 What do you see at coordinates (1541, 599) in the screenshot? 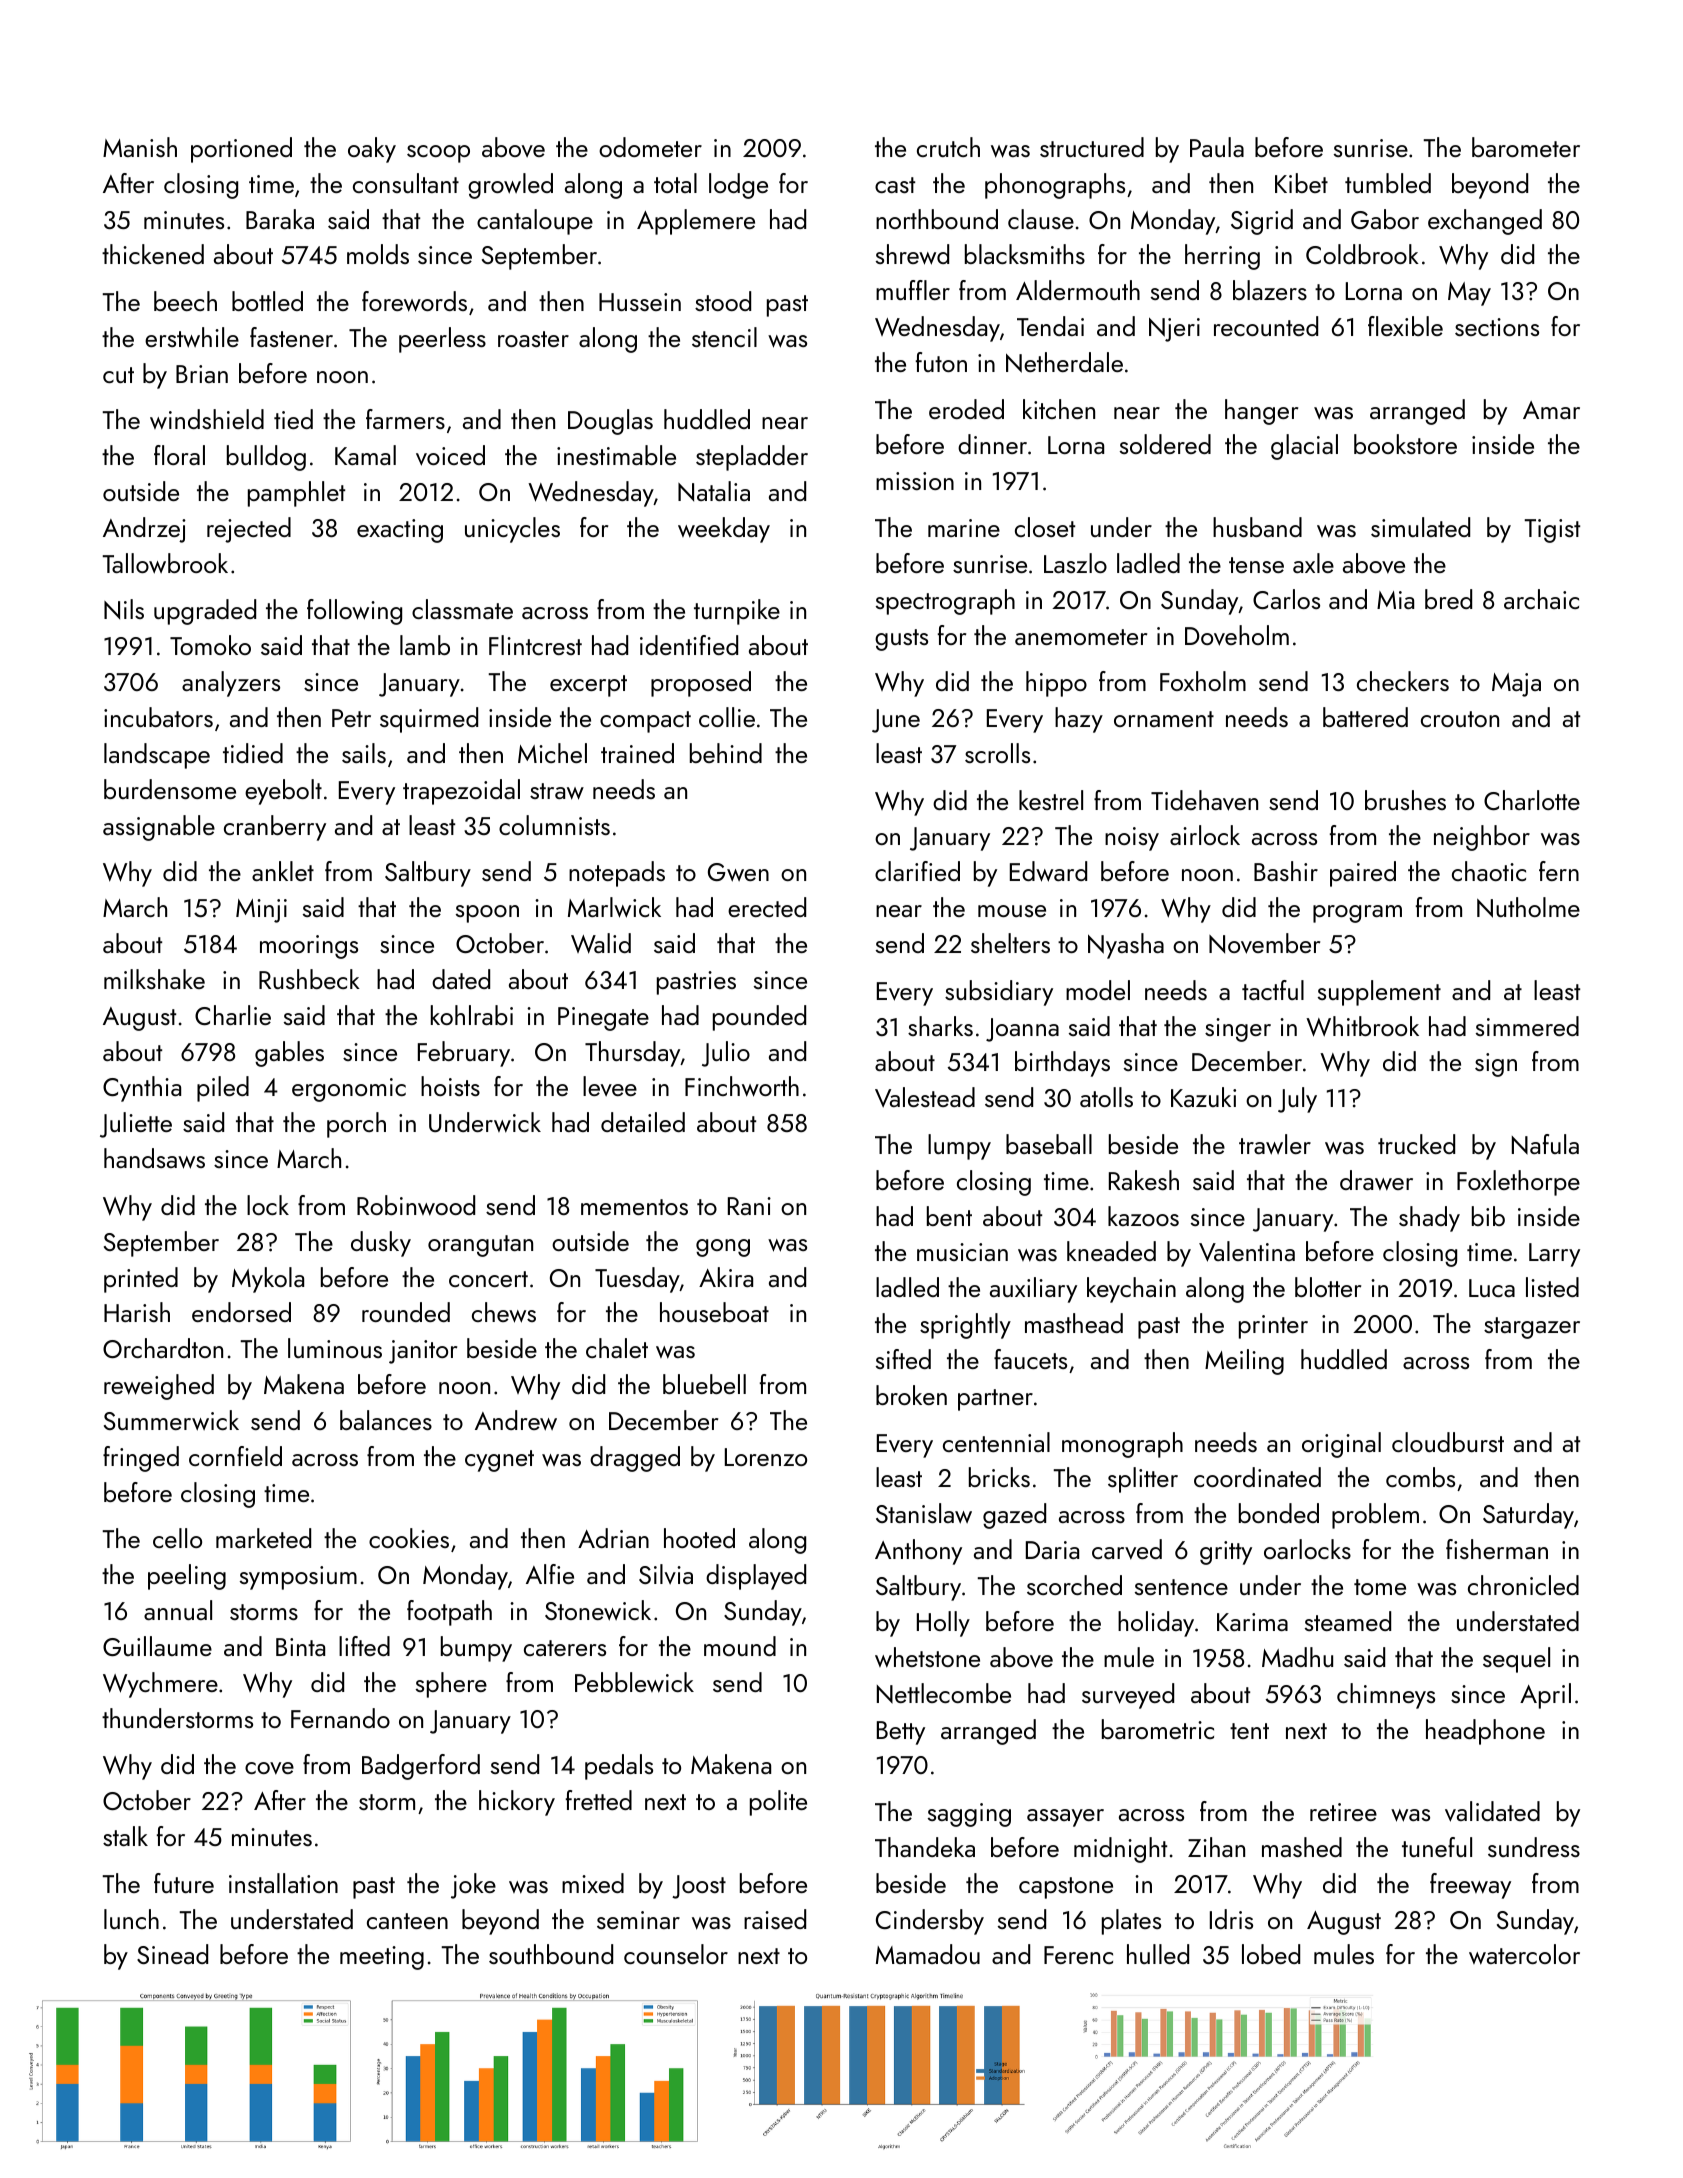
I see `archaic` at bounding box center [1541, 599].
